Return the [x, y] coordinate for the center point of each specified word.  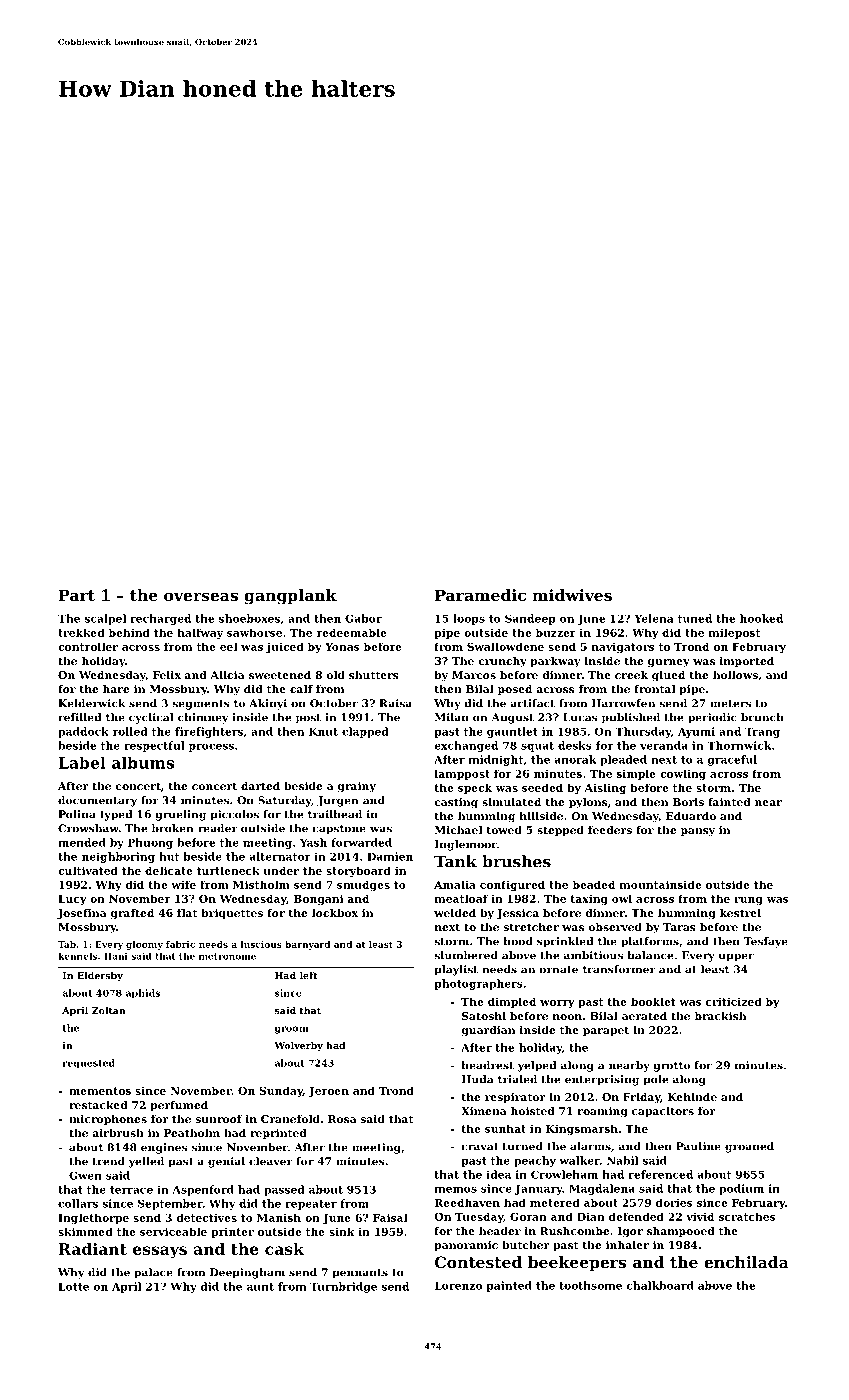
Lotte [73, 1286]
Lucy [72, 900]
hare [116, 689]
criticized [734, 1001]
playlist [456, 970]
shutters [374, 675]
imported [747, 662]
